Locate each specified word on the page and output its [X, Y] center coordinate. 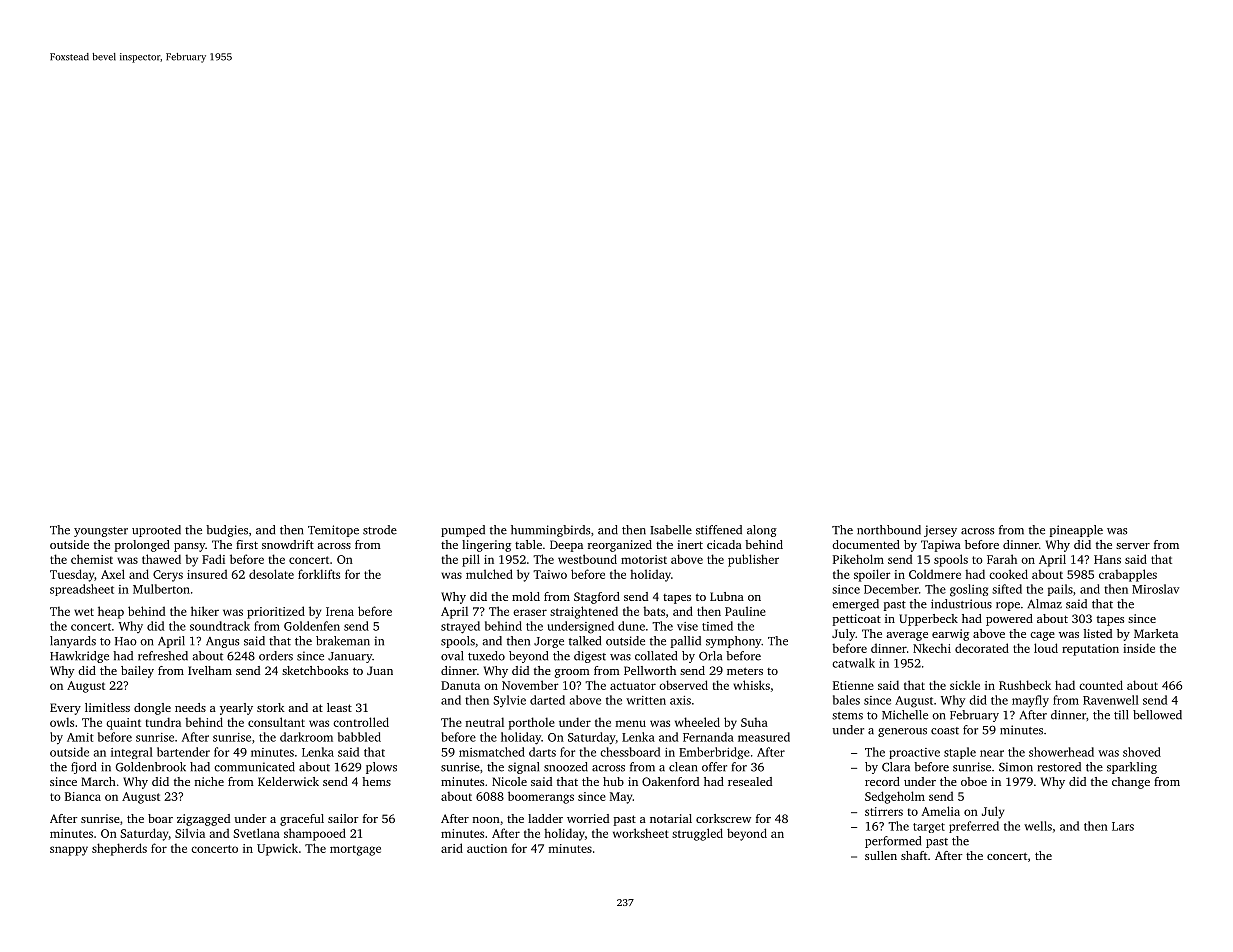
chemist [92, 559]
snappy [69, 851]
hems [376, 781]
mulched [489, 574]
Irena [340, 611]
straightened [584, 612]
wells [1038, 826]
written [646, 700]
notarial [671, 818]
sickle [965, 685]
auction [487, 848]
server [1133, 546]
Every [65, 709]
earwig [950, 635]
